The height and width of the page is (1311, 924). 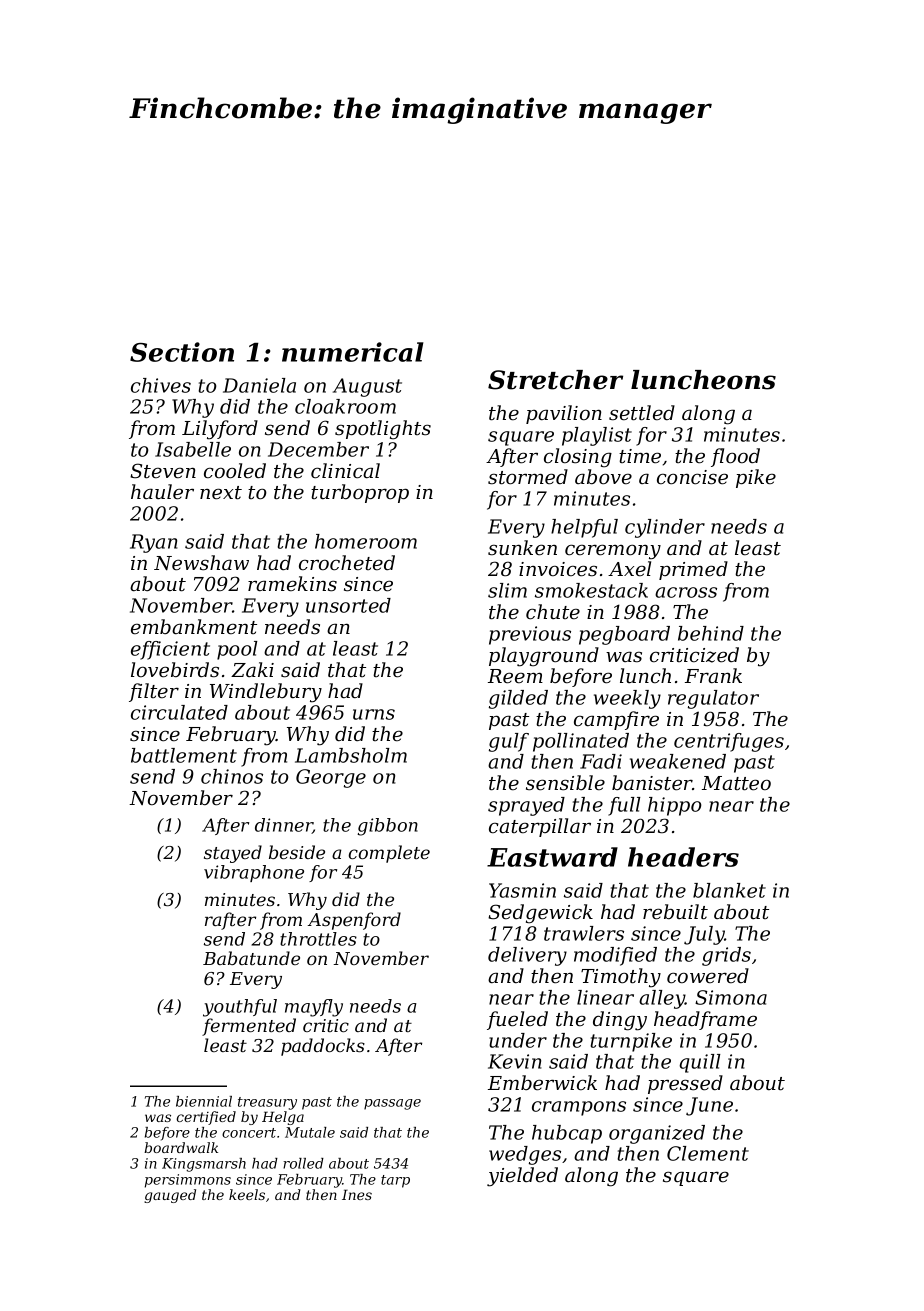 What do you see at coordinates (555, 380) in the page?
I see `Stretcher` at bounding box center [555, 380].
